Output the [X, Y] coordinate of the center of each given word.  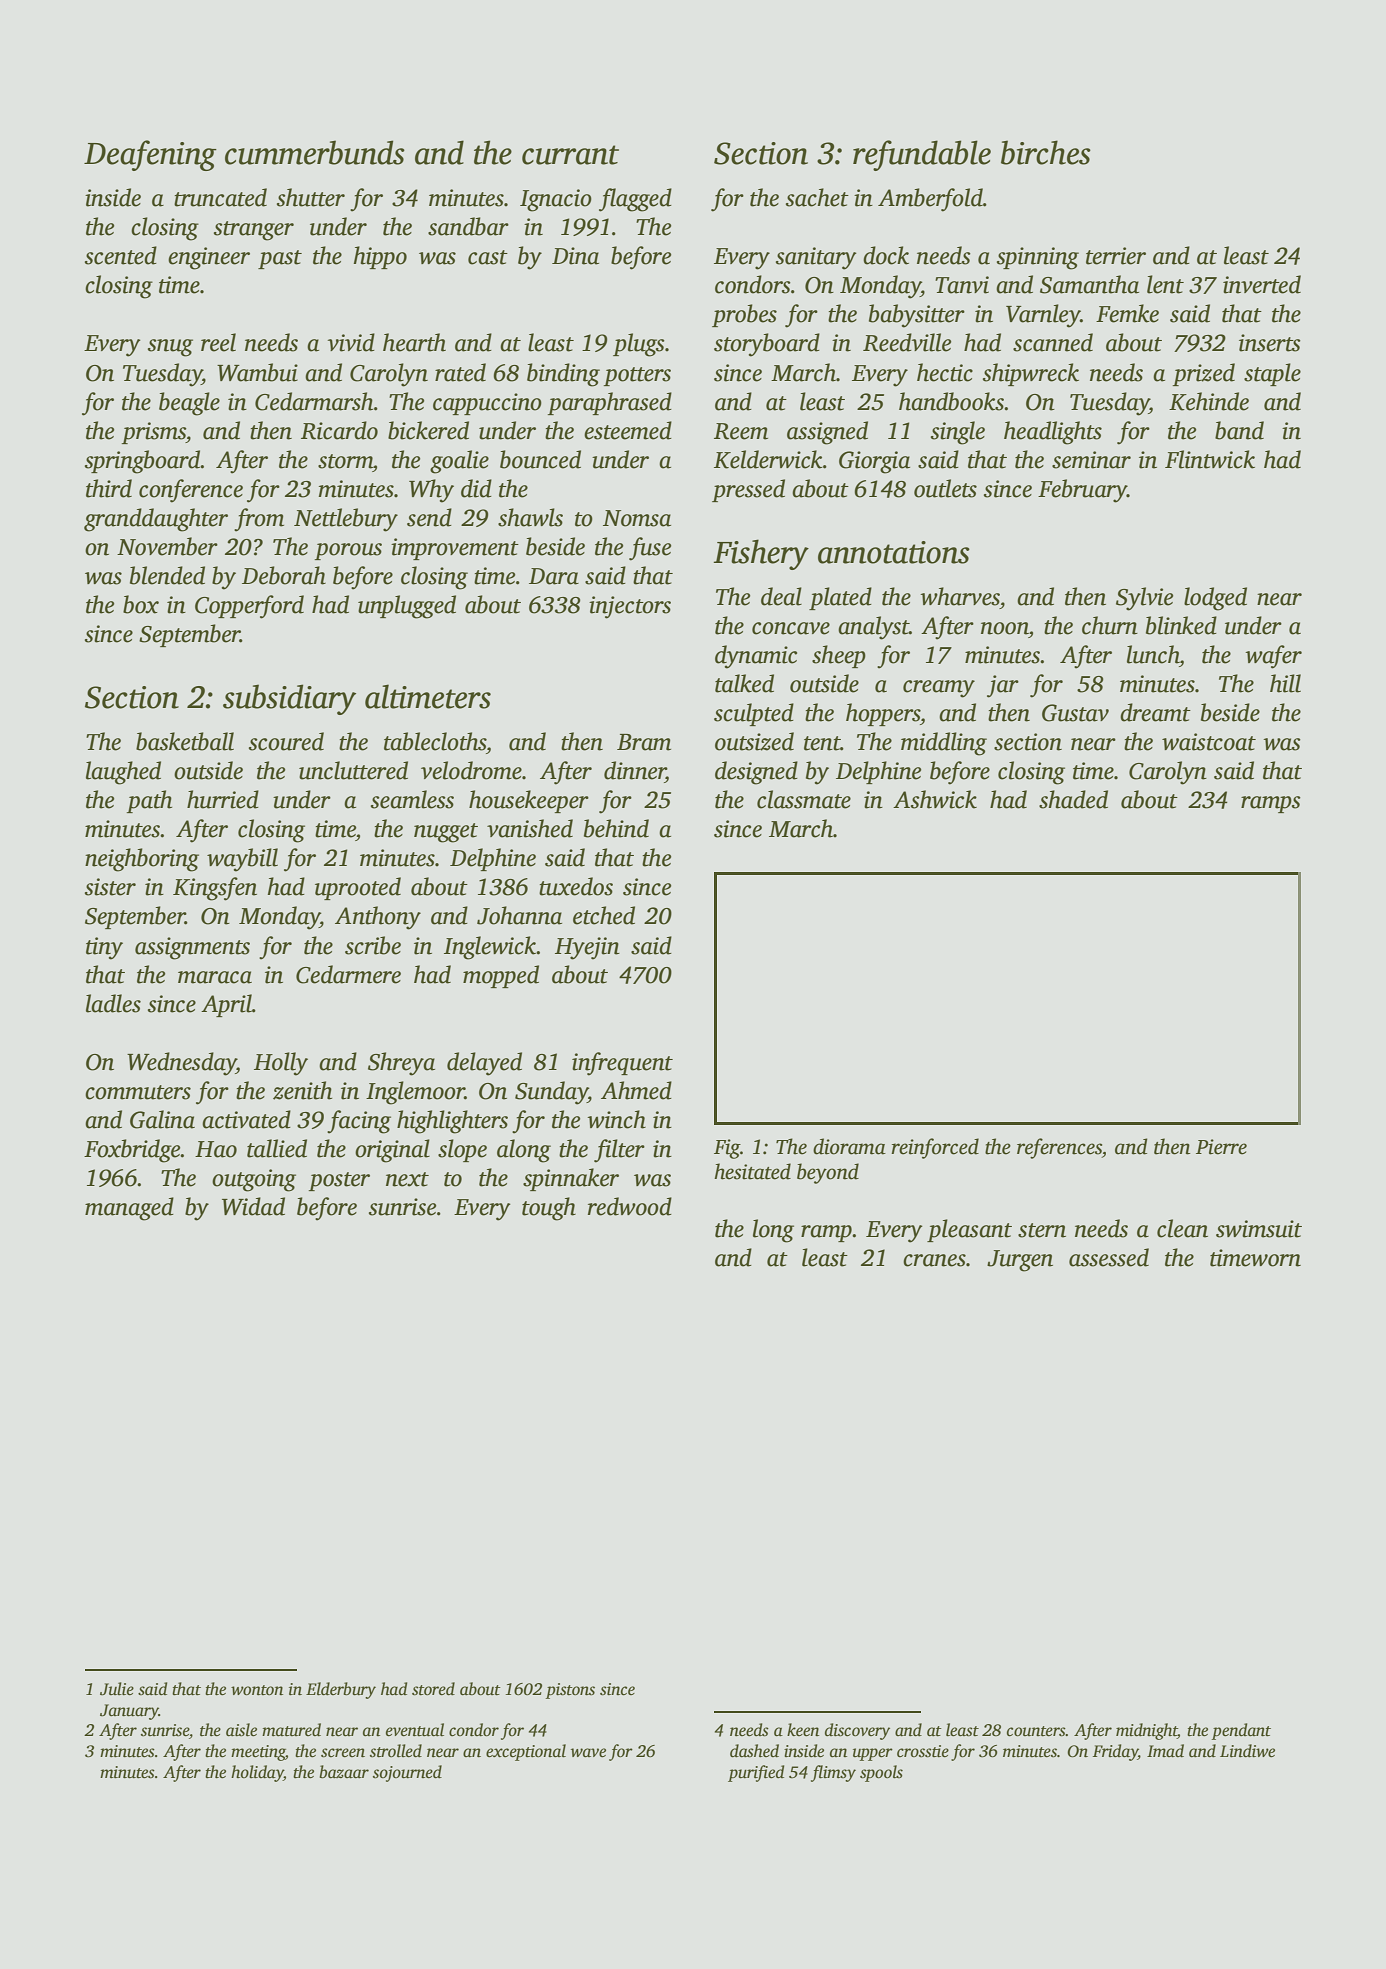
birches [1046, 152]
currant [570, 155]
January [129, 1712]
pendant [1241, 1731]
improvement [455, 549]
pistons [570, 1691]
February [1082, 491]
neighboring [142, 860]
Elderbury [341, 1690]
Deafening [150, 155]
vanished [530, 828]
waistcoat [1209, 742]
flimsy [833, 1773]
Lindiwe [1247, 1751]
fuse [650, 549]
